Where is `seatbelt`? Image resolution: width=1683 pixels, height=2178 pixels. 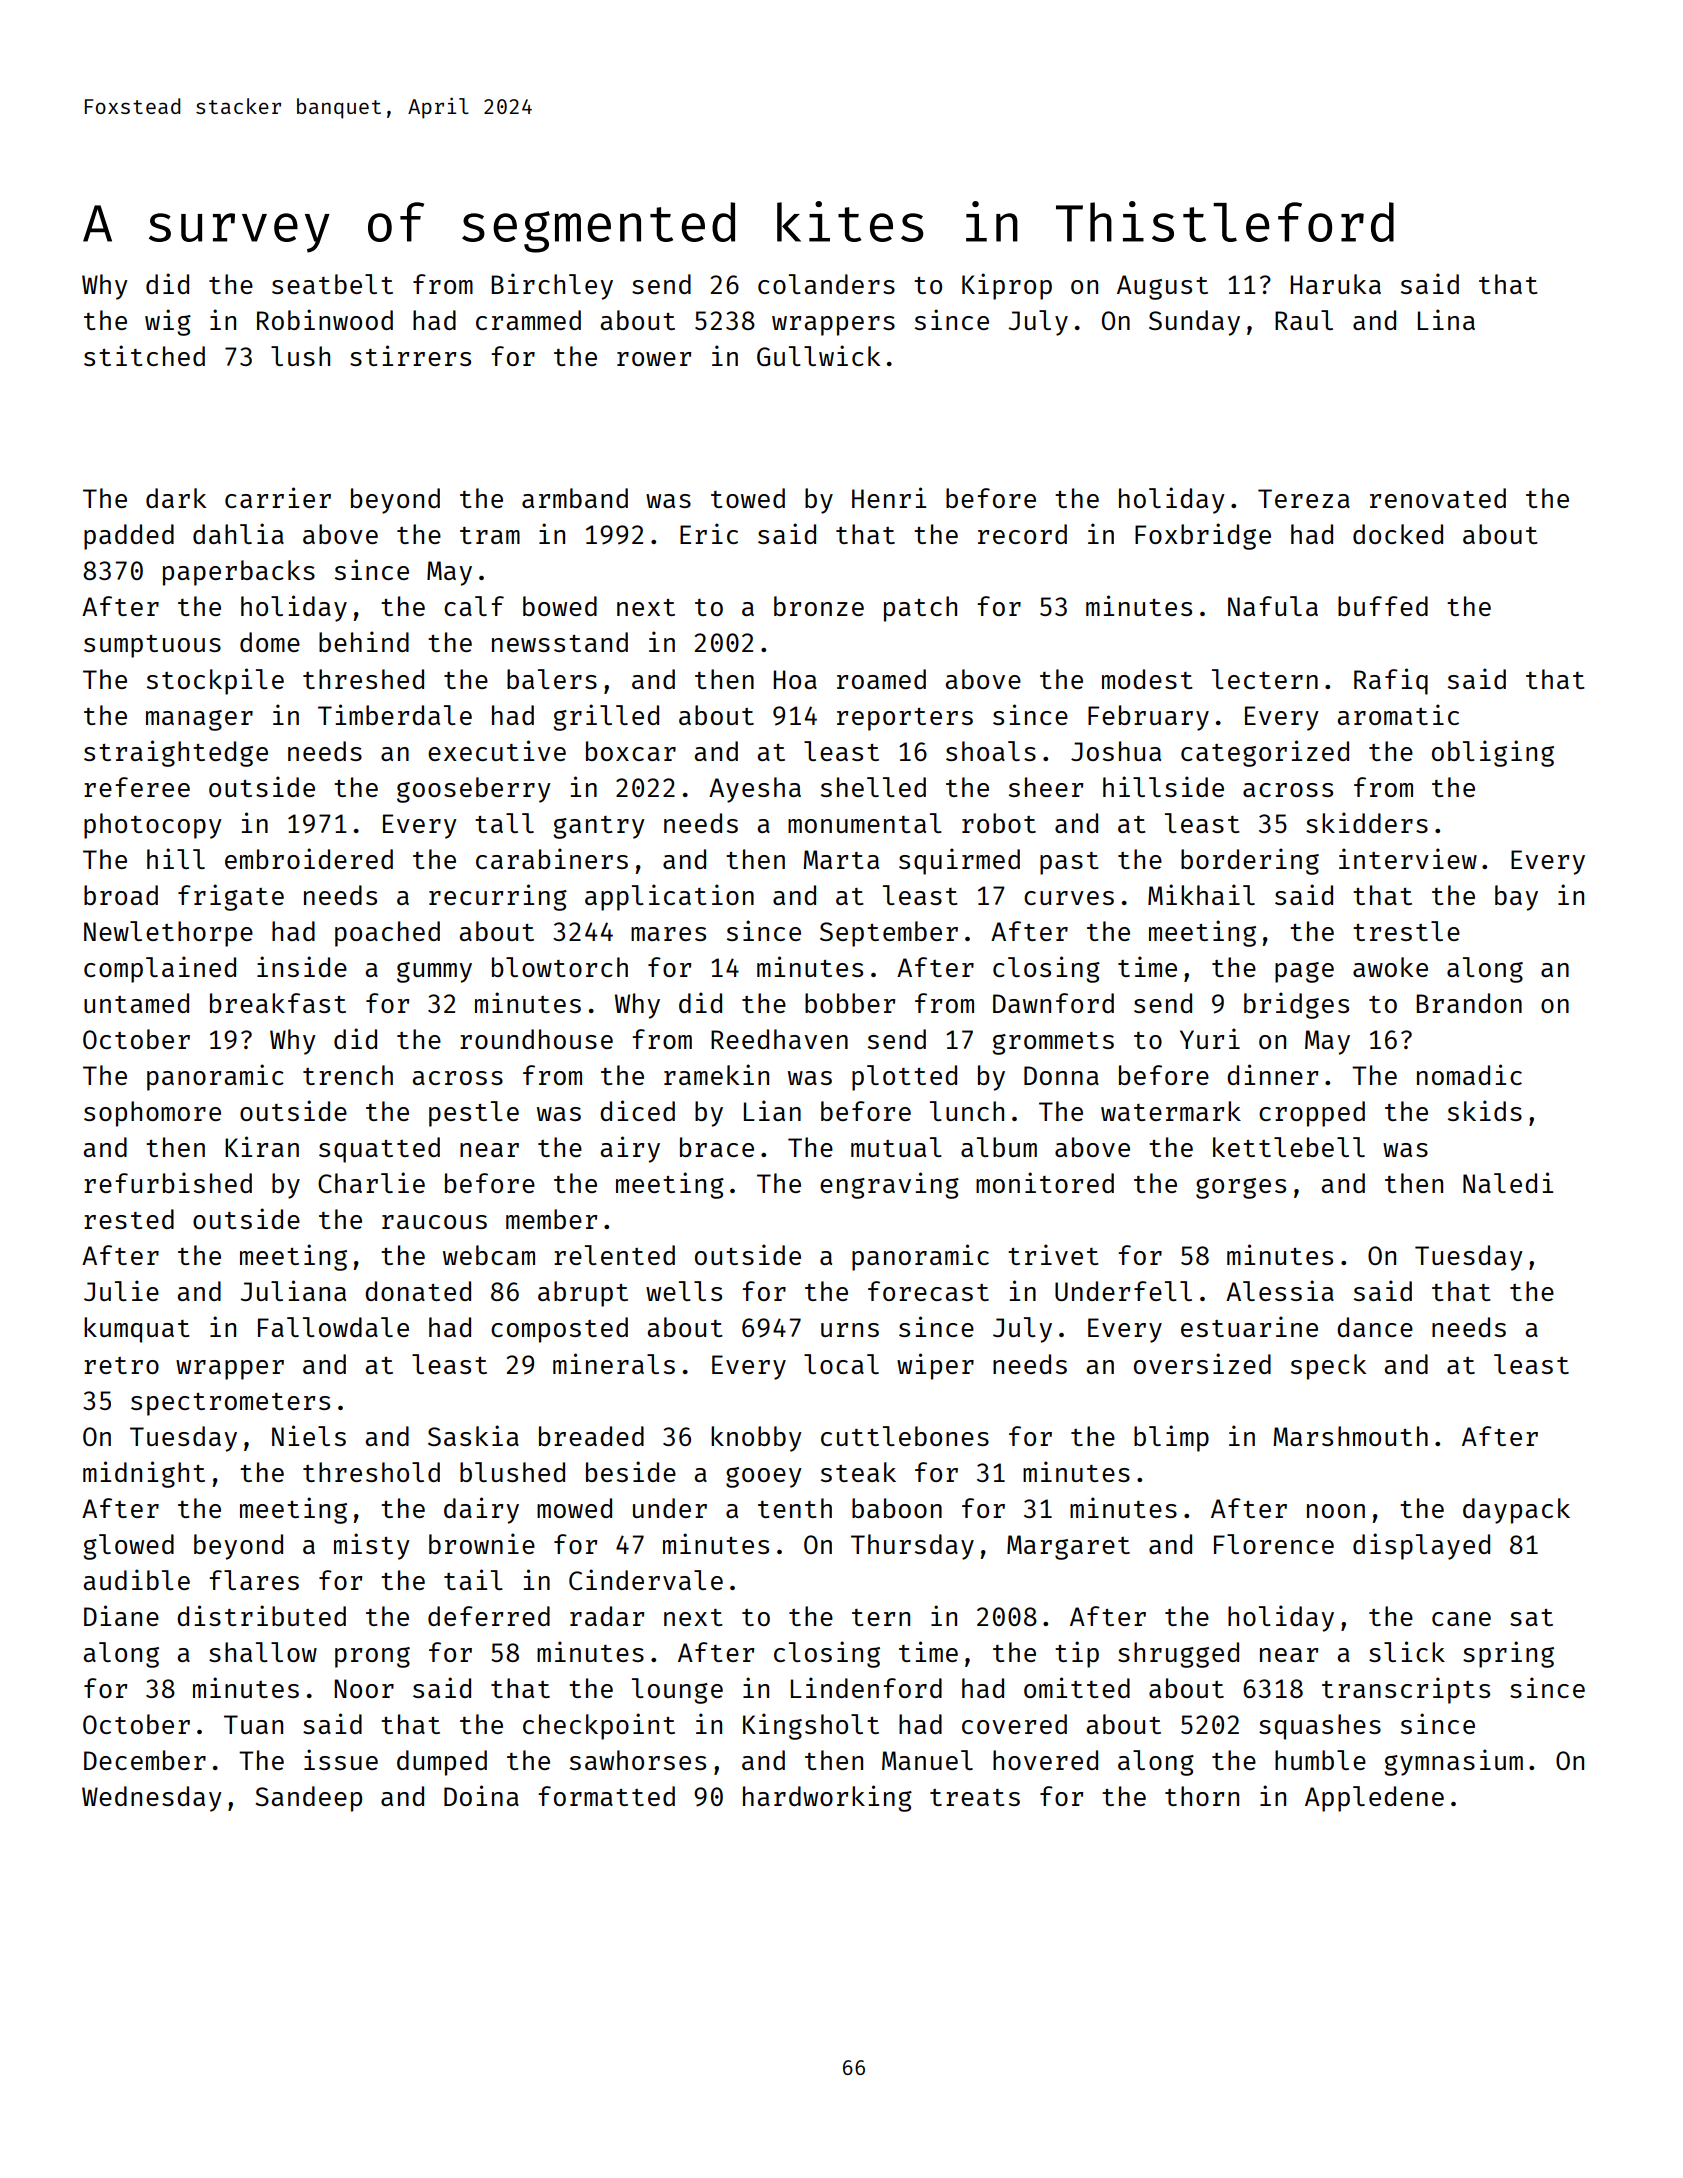 seatbelt is located at coordinates (332, 284).
